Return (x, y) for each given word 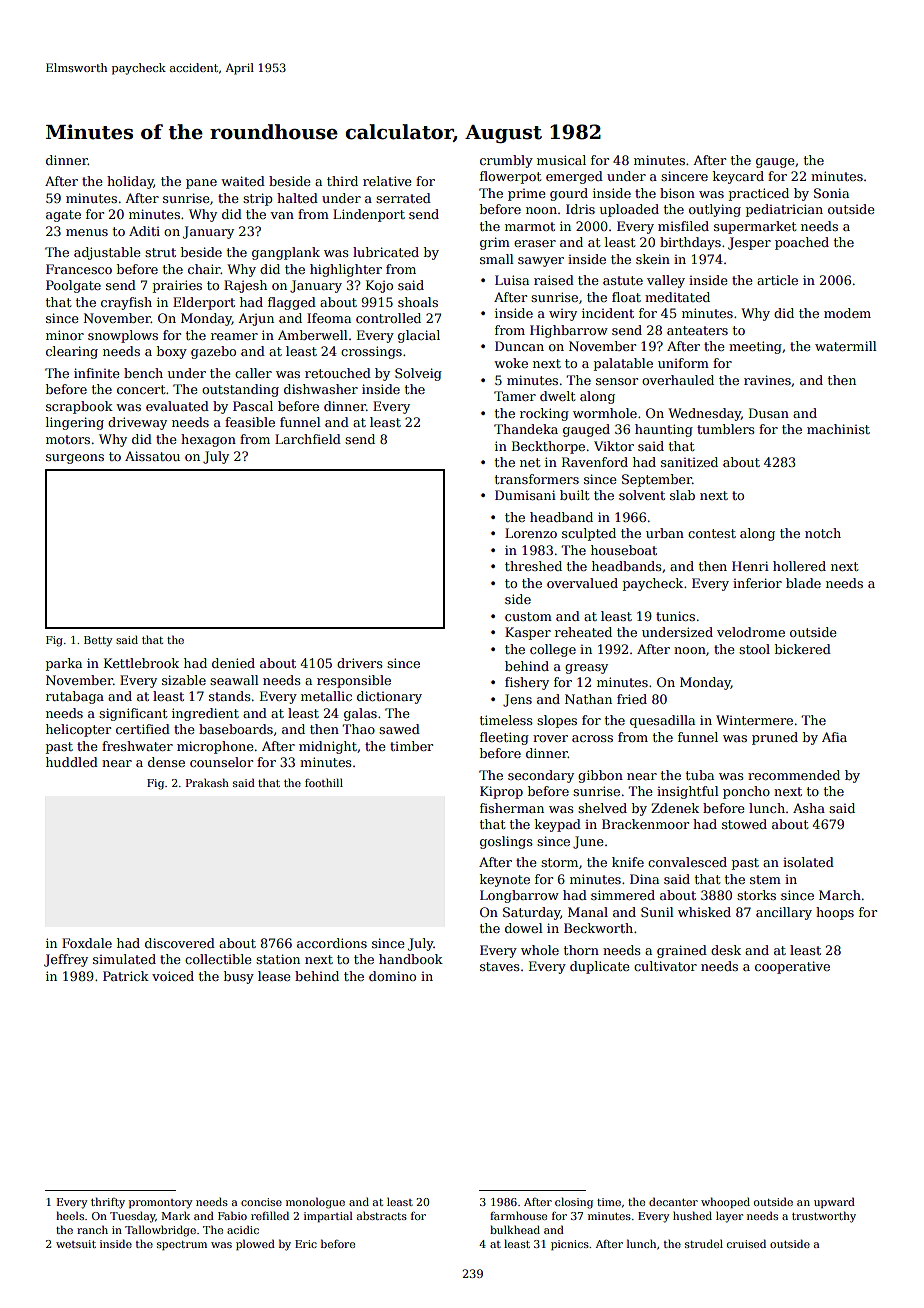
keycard (738, 177)
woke (511, 363)
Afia (834, 737)
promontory (160, 1204)
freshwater (137, 746)
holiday (130, 182)
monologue (315, 1203)
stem (765, 879)
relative (387, 181)
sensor (617, 381)
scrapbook (79, 407)
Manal (588, 912)
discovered (180, 943)
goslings (506, 842)
